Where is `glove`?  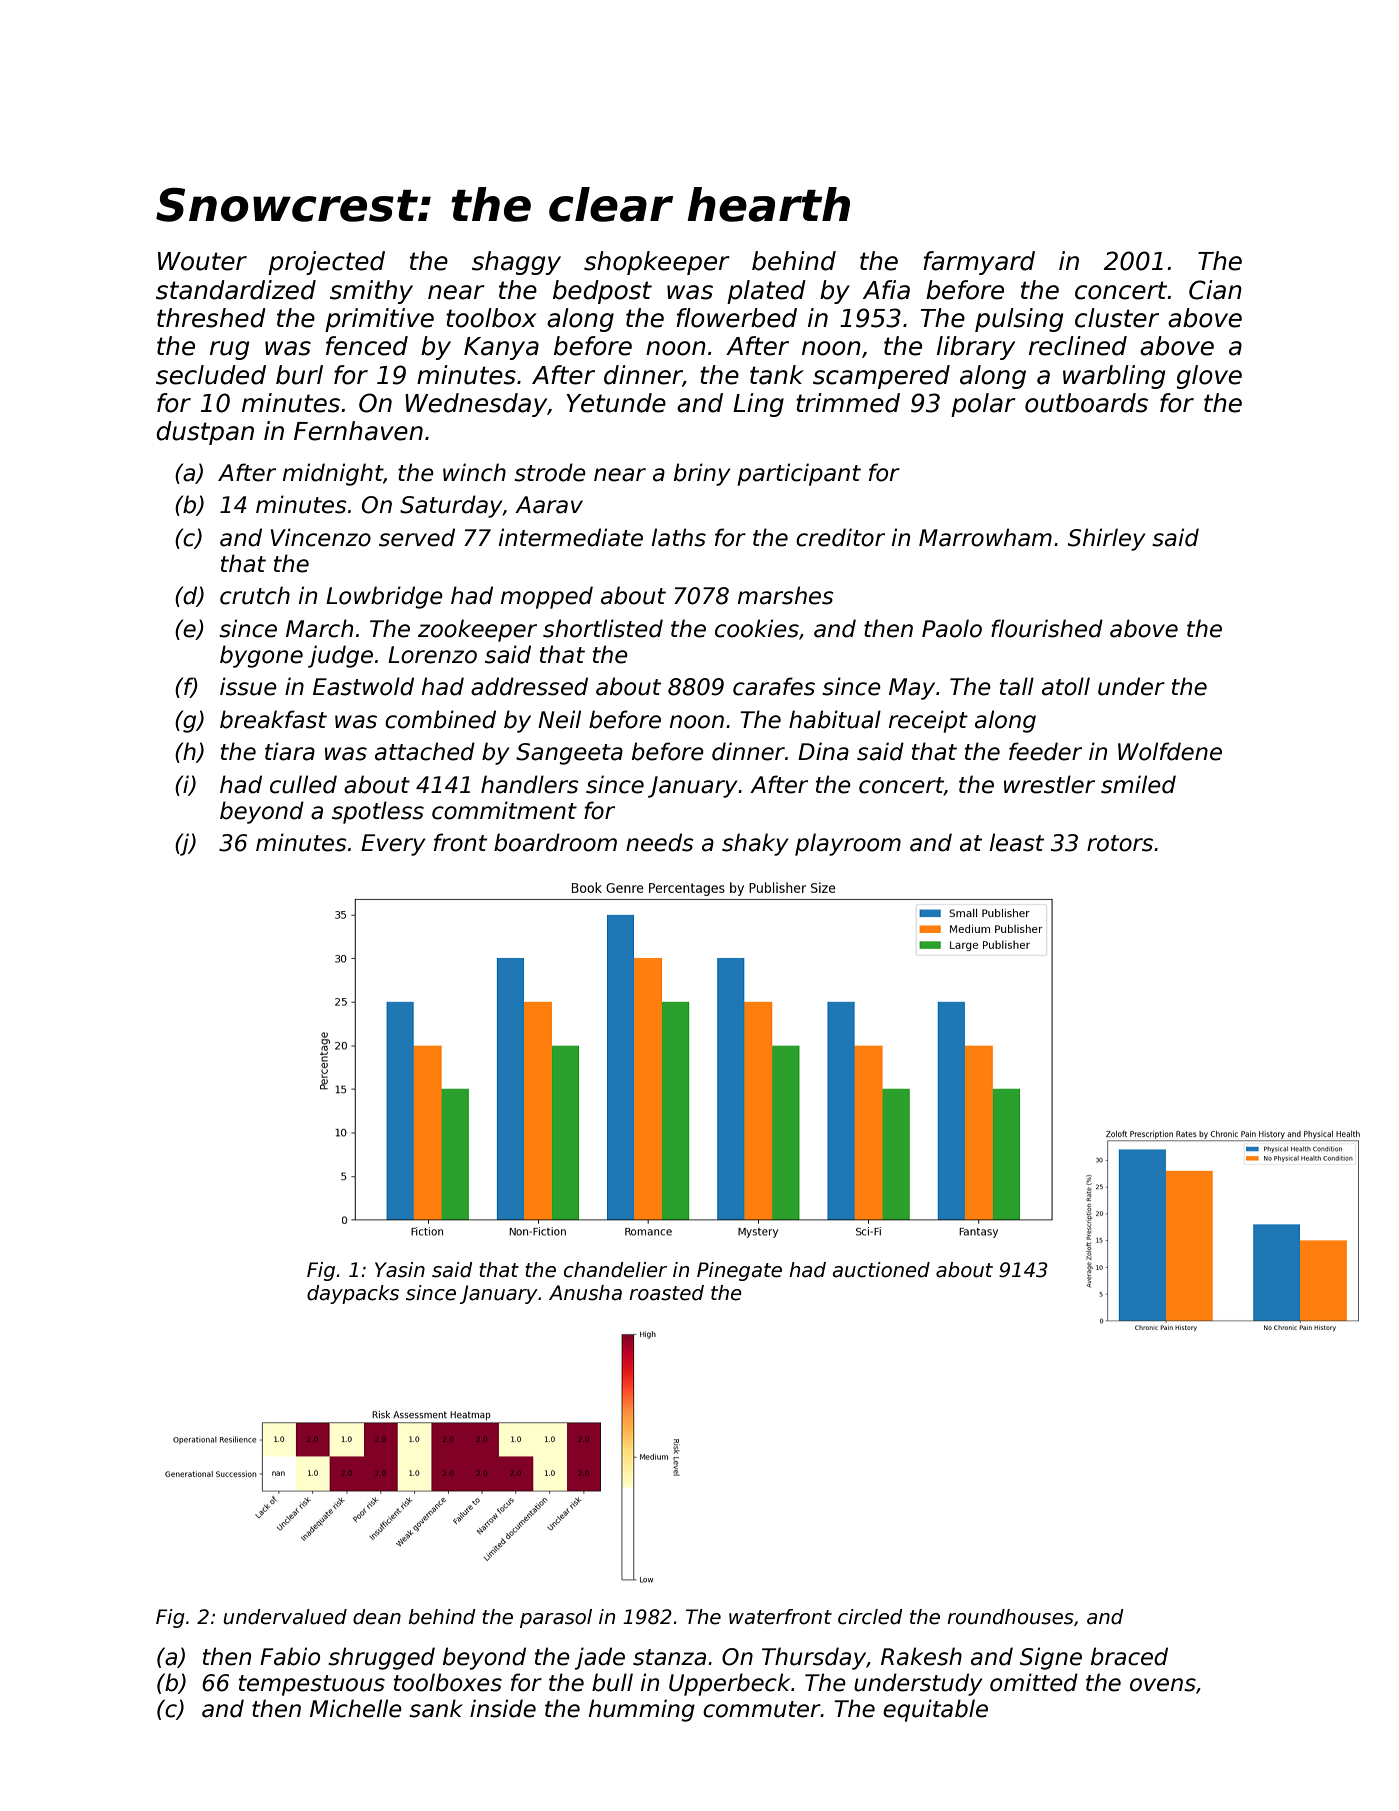 glove is located at coordinates (1209, 377).
